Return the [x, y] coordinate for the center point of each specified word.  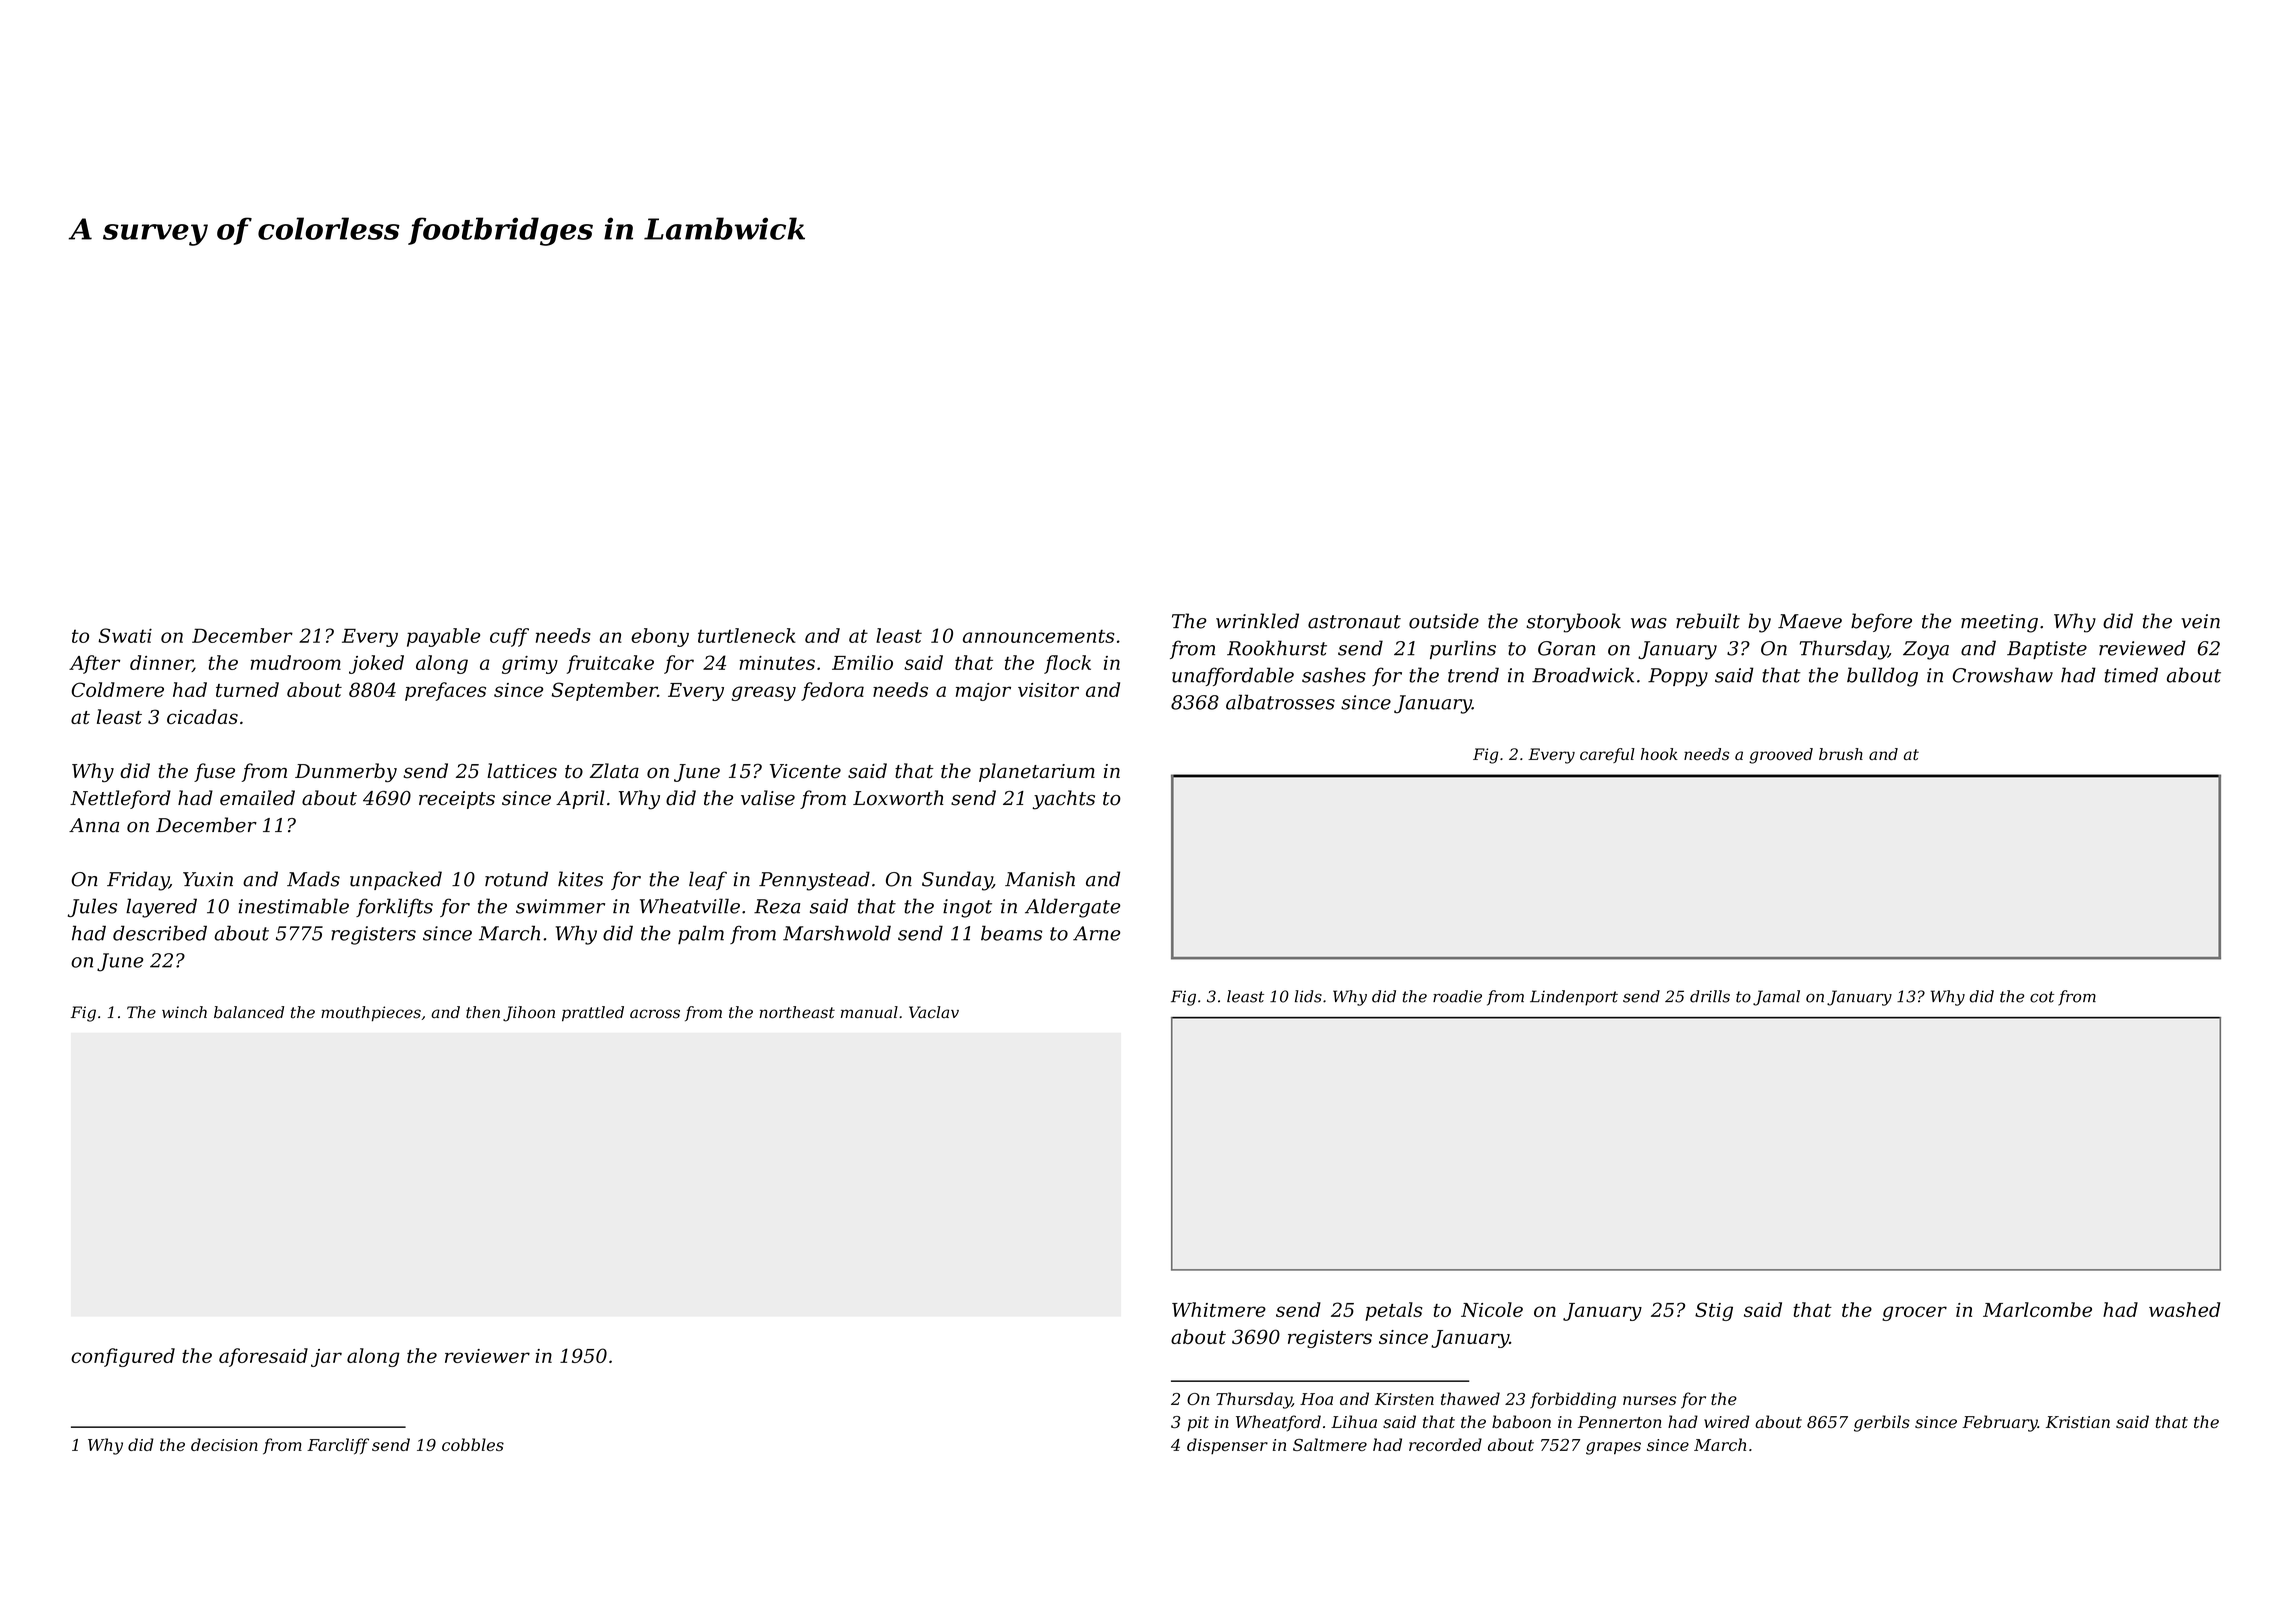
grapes [1613, 1448]
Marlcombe [2037, 1309]
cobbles [473, 1444]
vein [2200, 621]
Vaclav [934, 1012]
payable [443, 637]
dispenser [1227, 1446]
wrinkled [1257, 621]
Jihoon [529, 1014]
